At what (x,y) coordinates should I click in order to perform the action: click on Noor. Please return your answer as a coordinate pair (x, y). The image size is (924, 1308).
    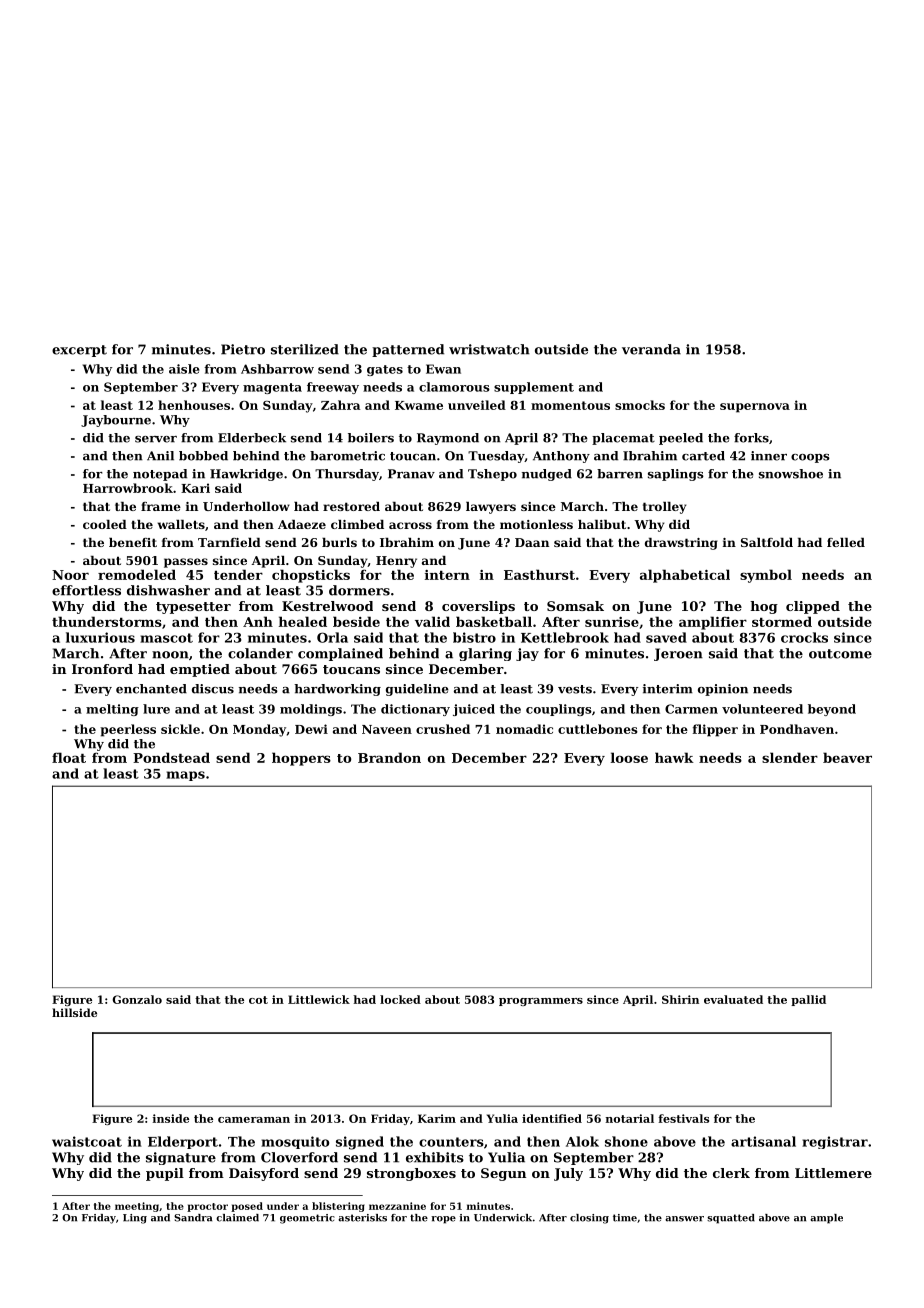
    Looking at the image, I should click on (70, 575).
